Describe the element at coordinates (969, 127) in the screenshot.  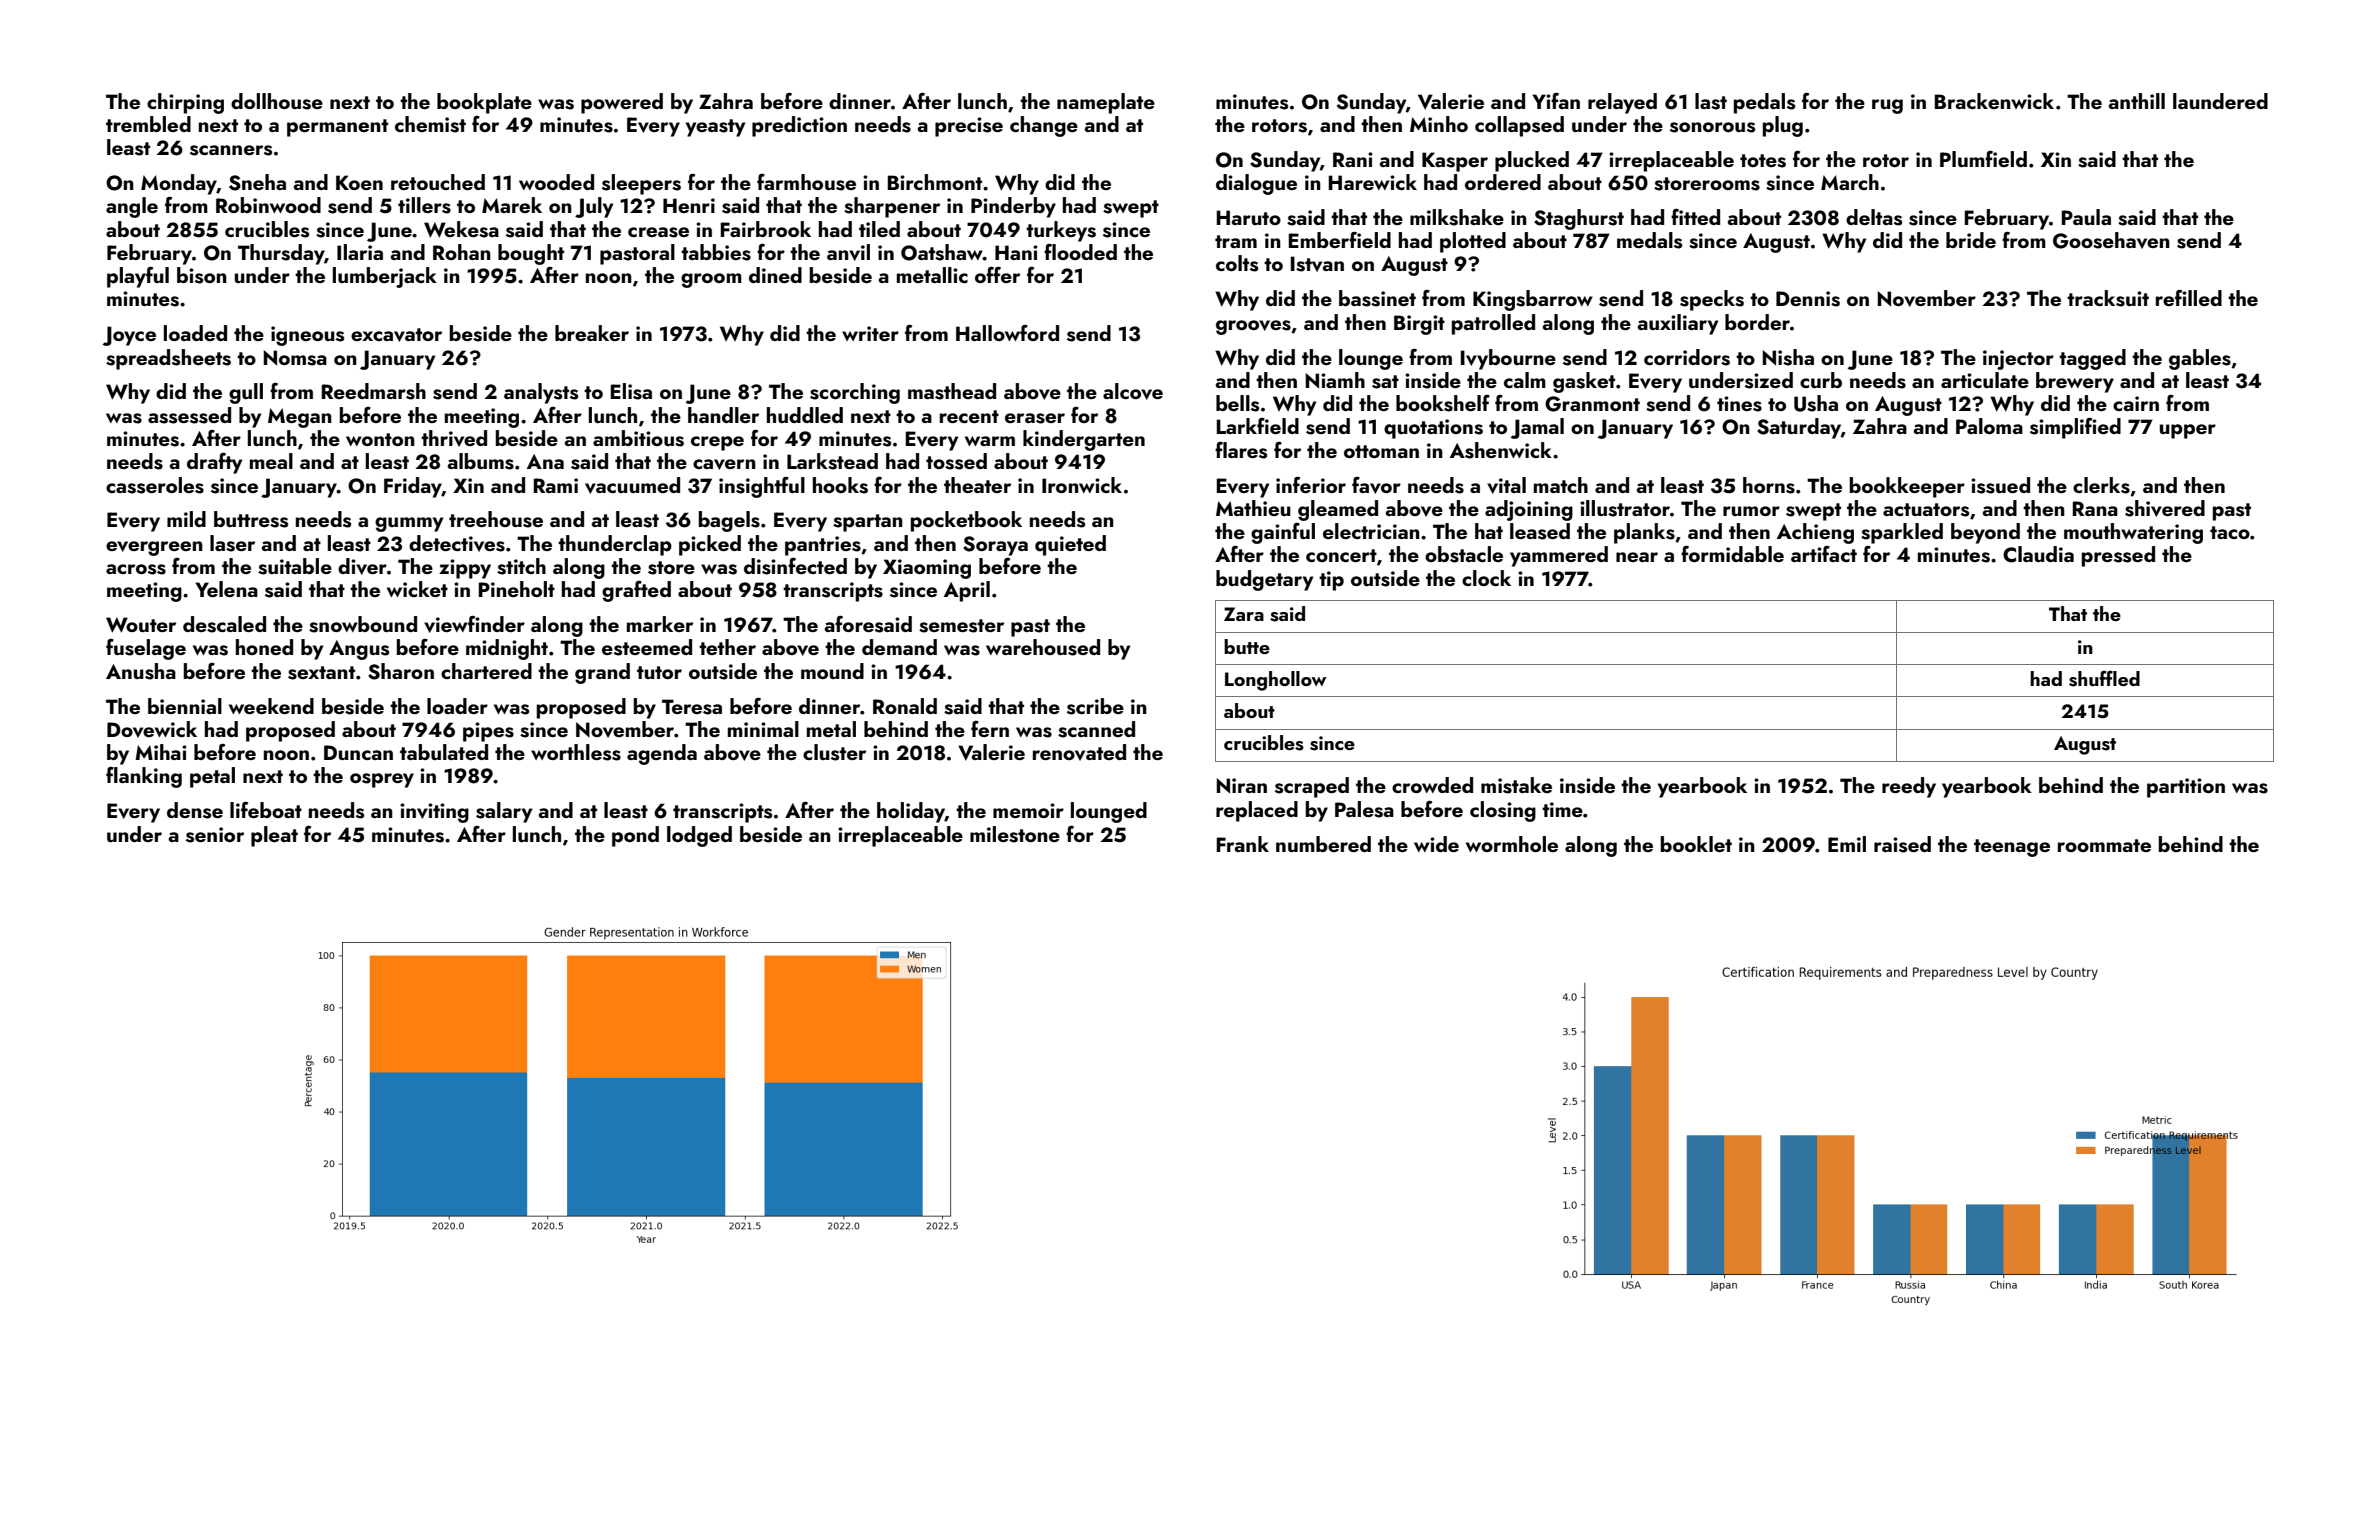
I see `precise` at that location.
